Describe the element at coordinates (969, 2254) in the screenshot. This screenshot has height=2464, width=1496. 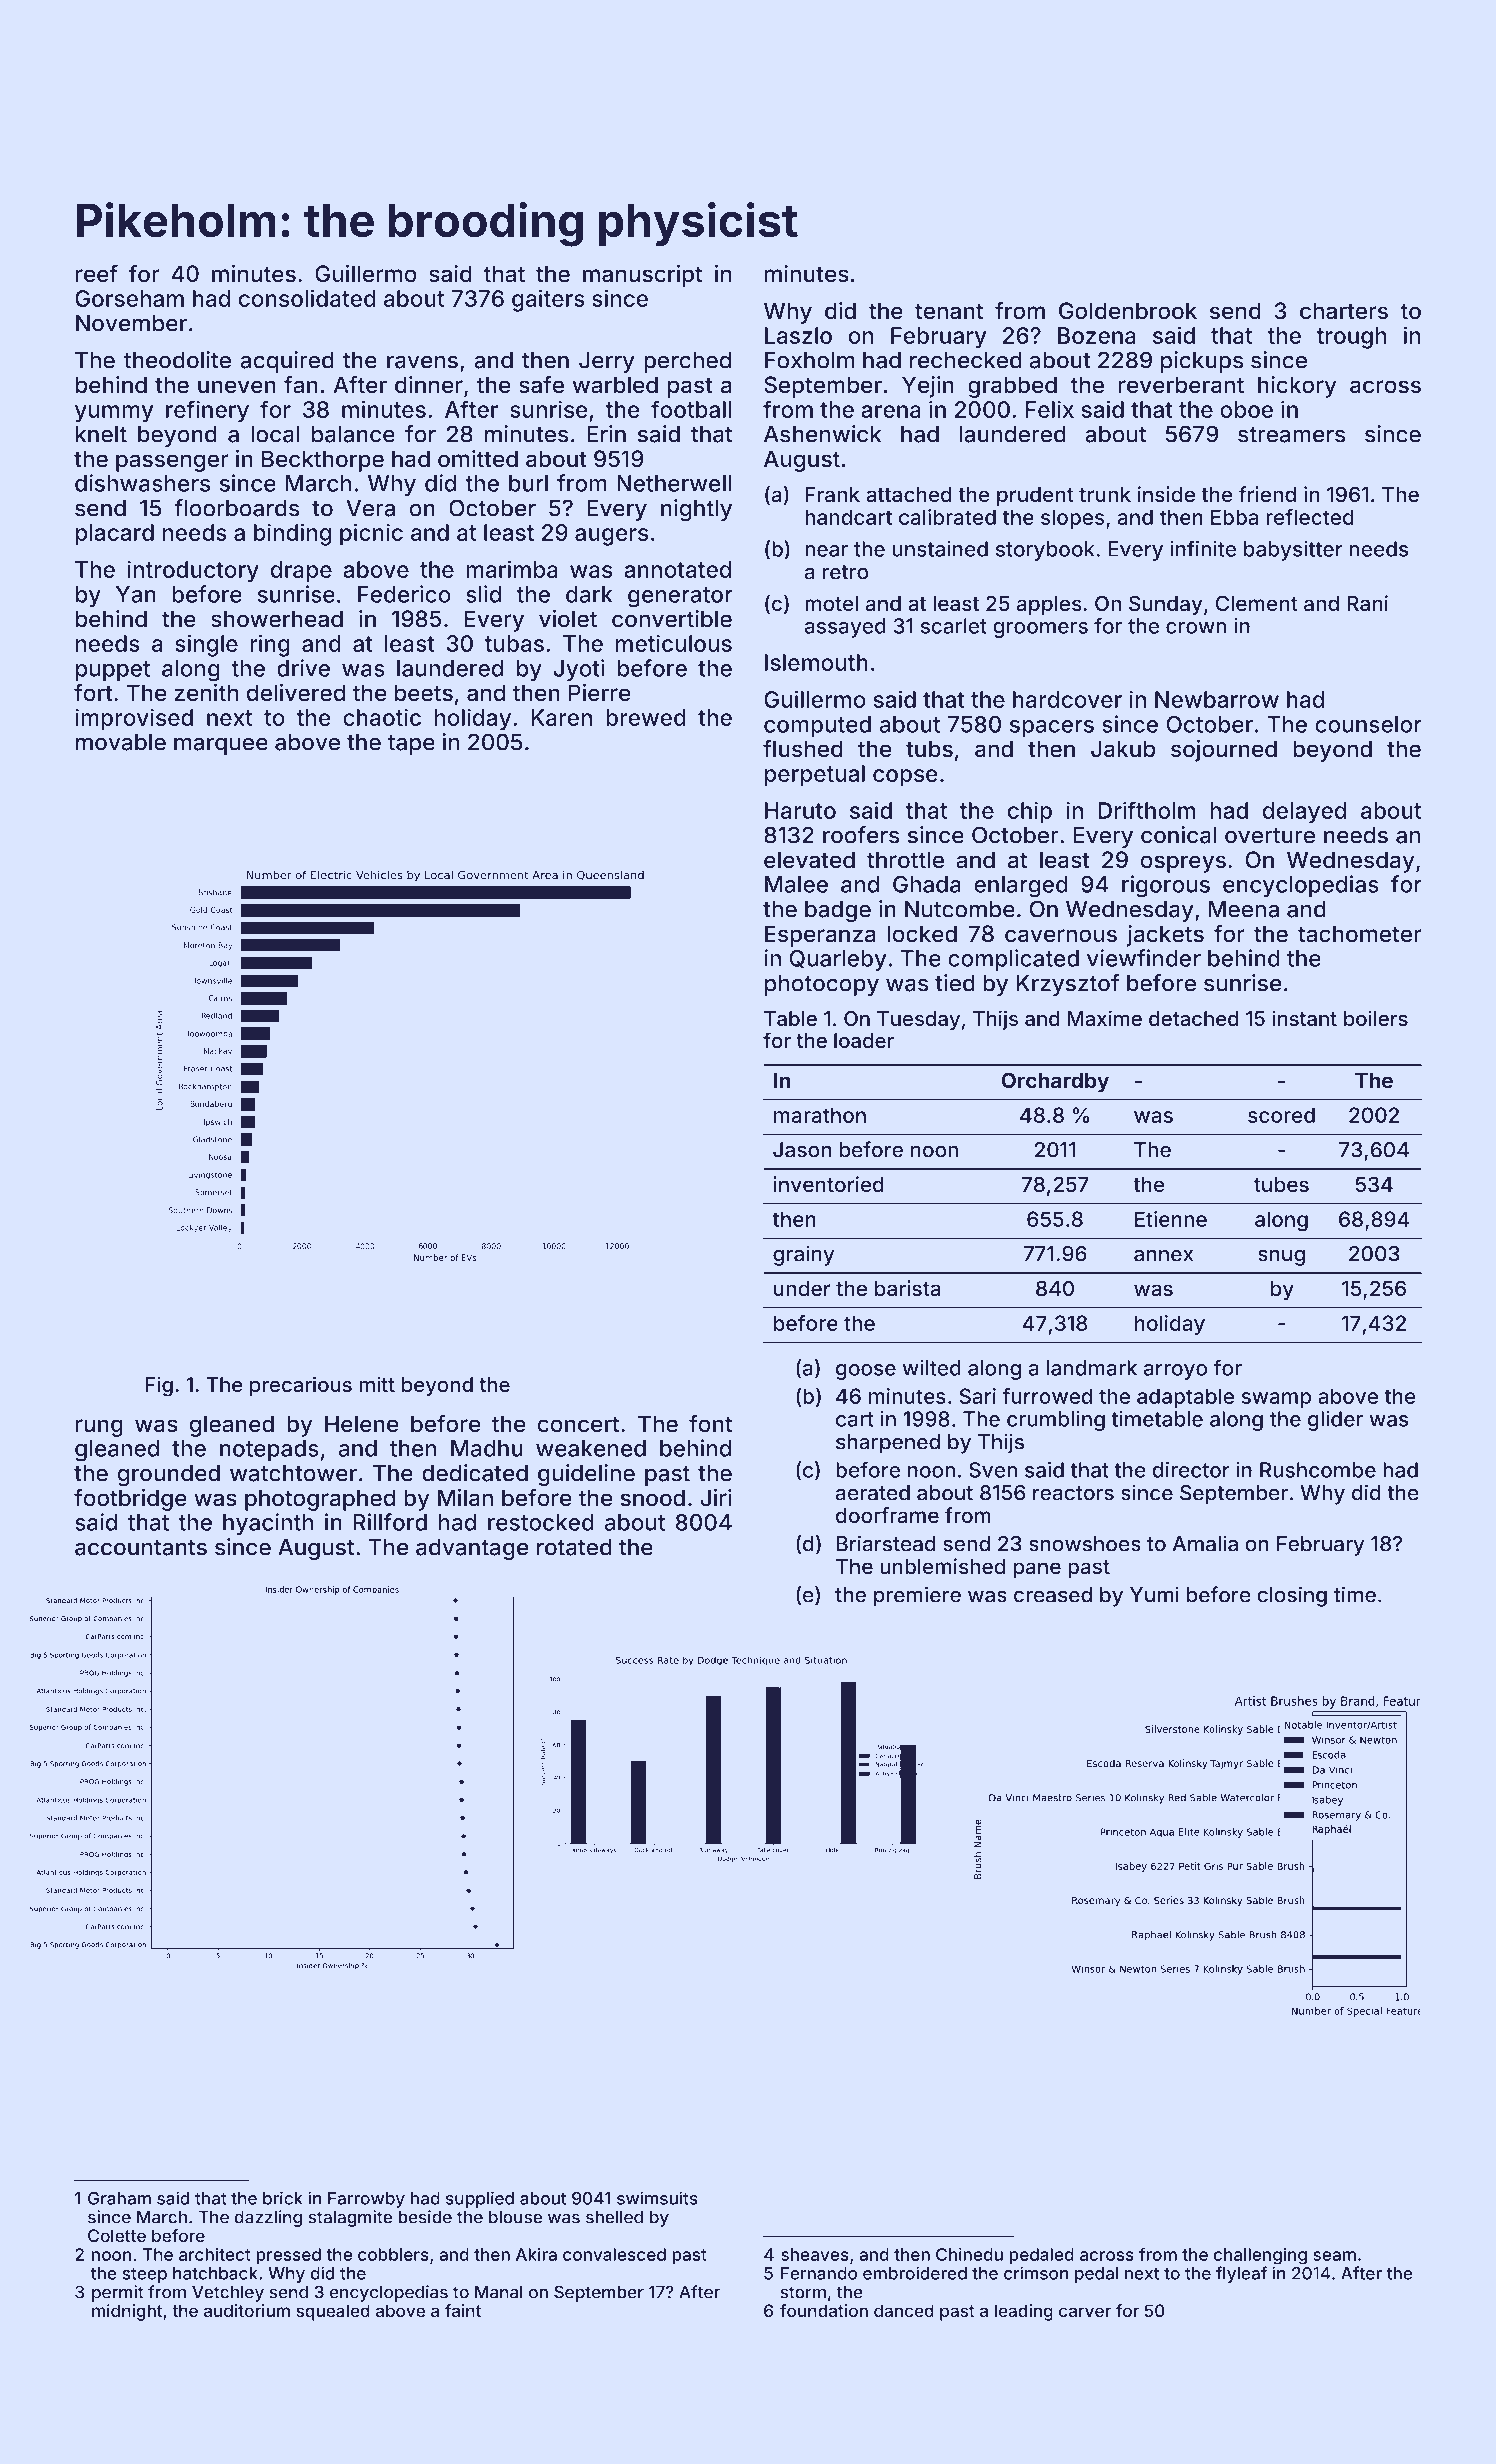
I see `Chinedu` at that location.
